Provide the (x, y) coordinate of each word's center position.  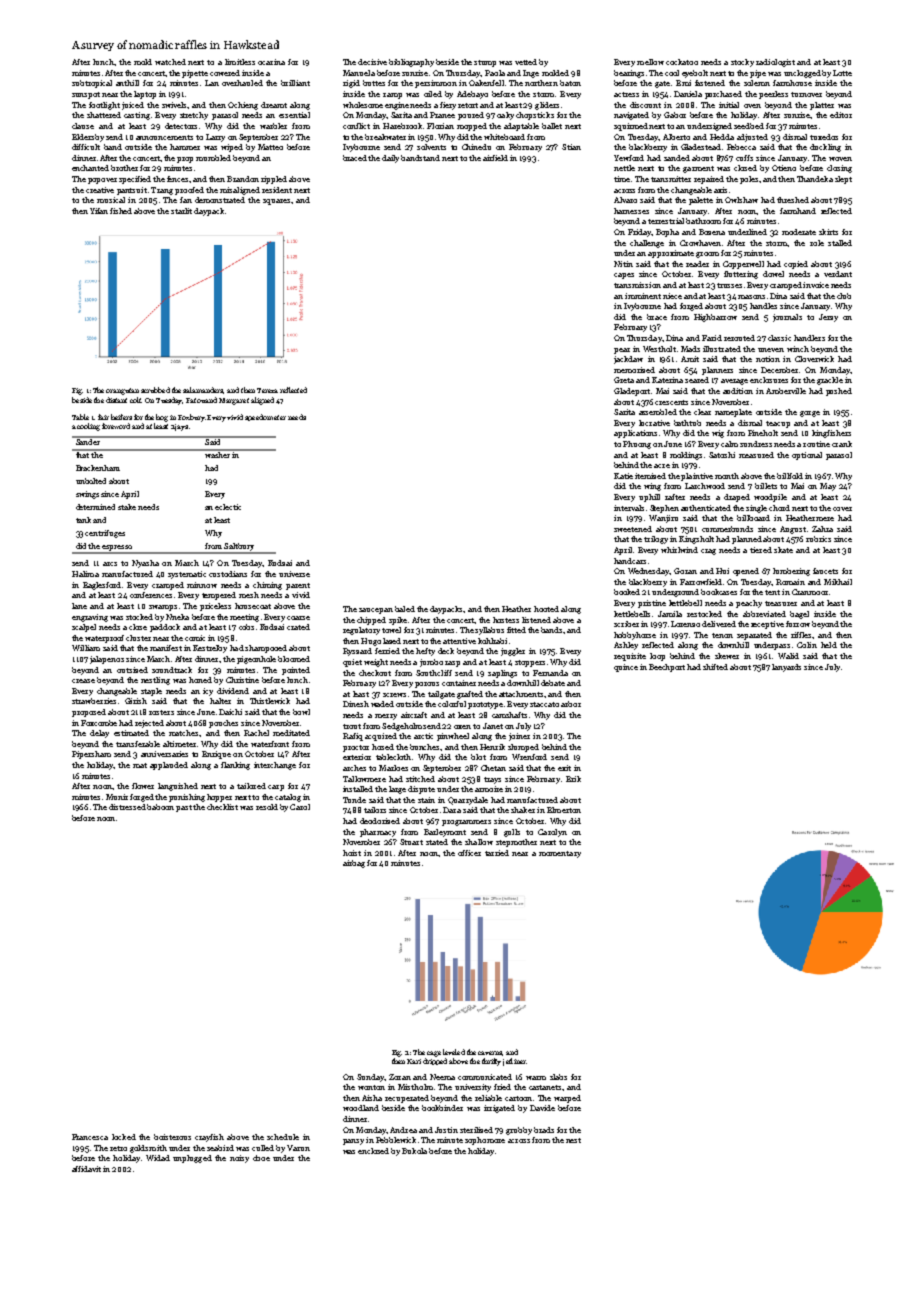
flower (143, 786)
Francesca (90, 1137)
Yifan (99, 211)
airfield (495, 158)
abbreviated (764, 614)
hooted (546, 609)
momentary (560, 854)
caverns (490, 1053)
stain (426, 800)
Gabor (675, 115)
